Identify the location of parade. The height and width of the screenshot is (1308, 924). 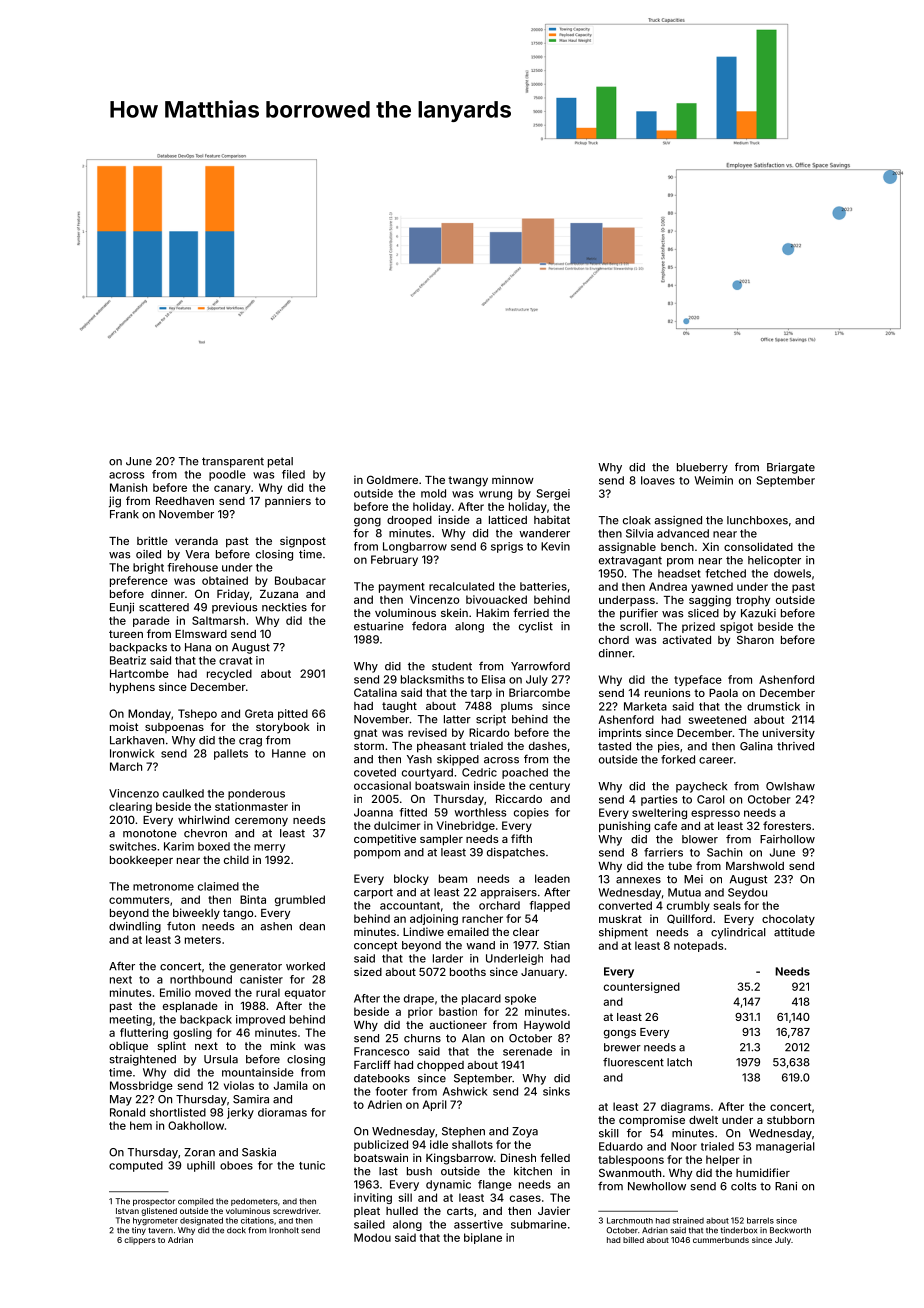
(151, 621).
